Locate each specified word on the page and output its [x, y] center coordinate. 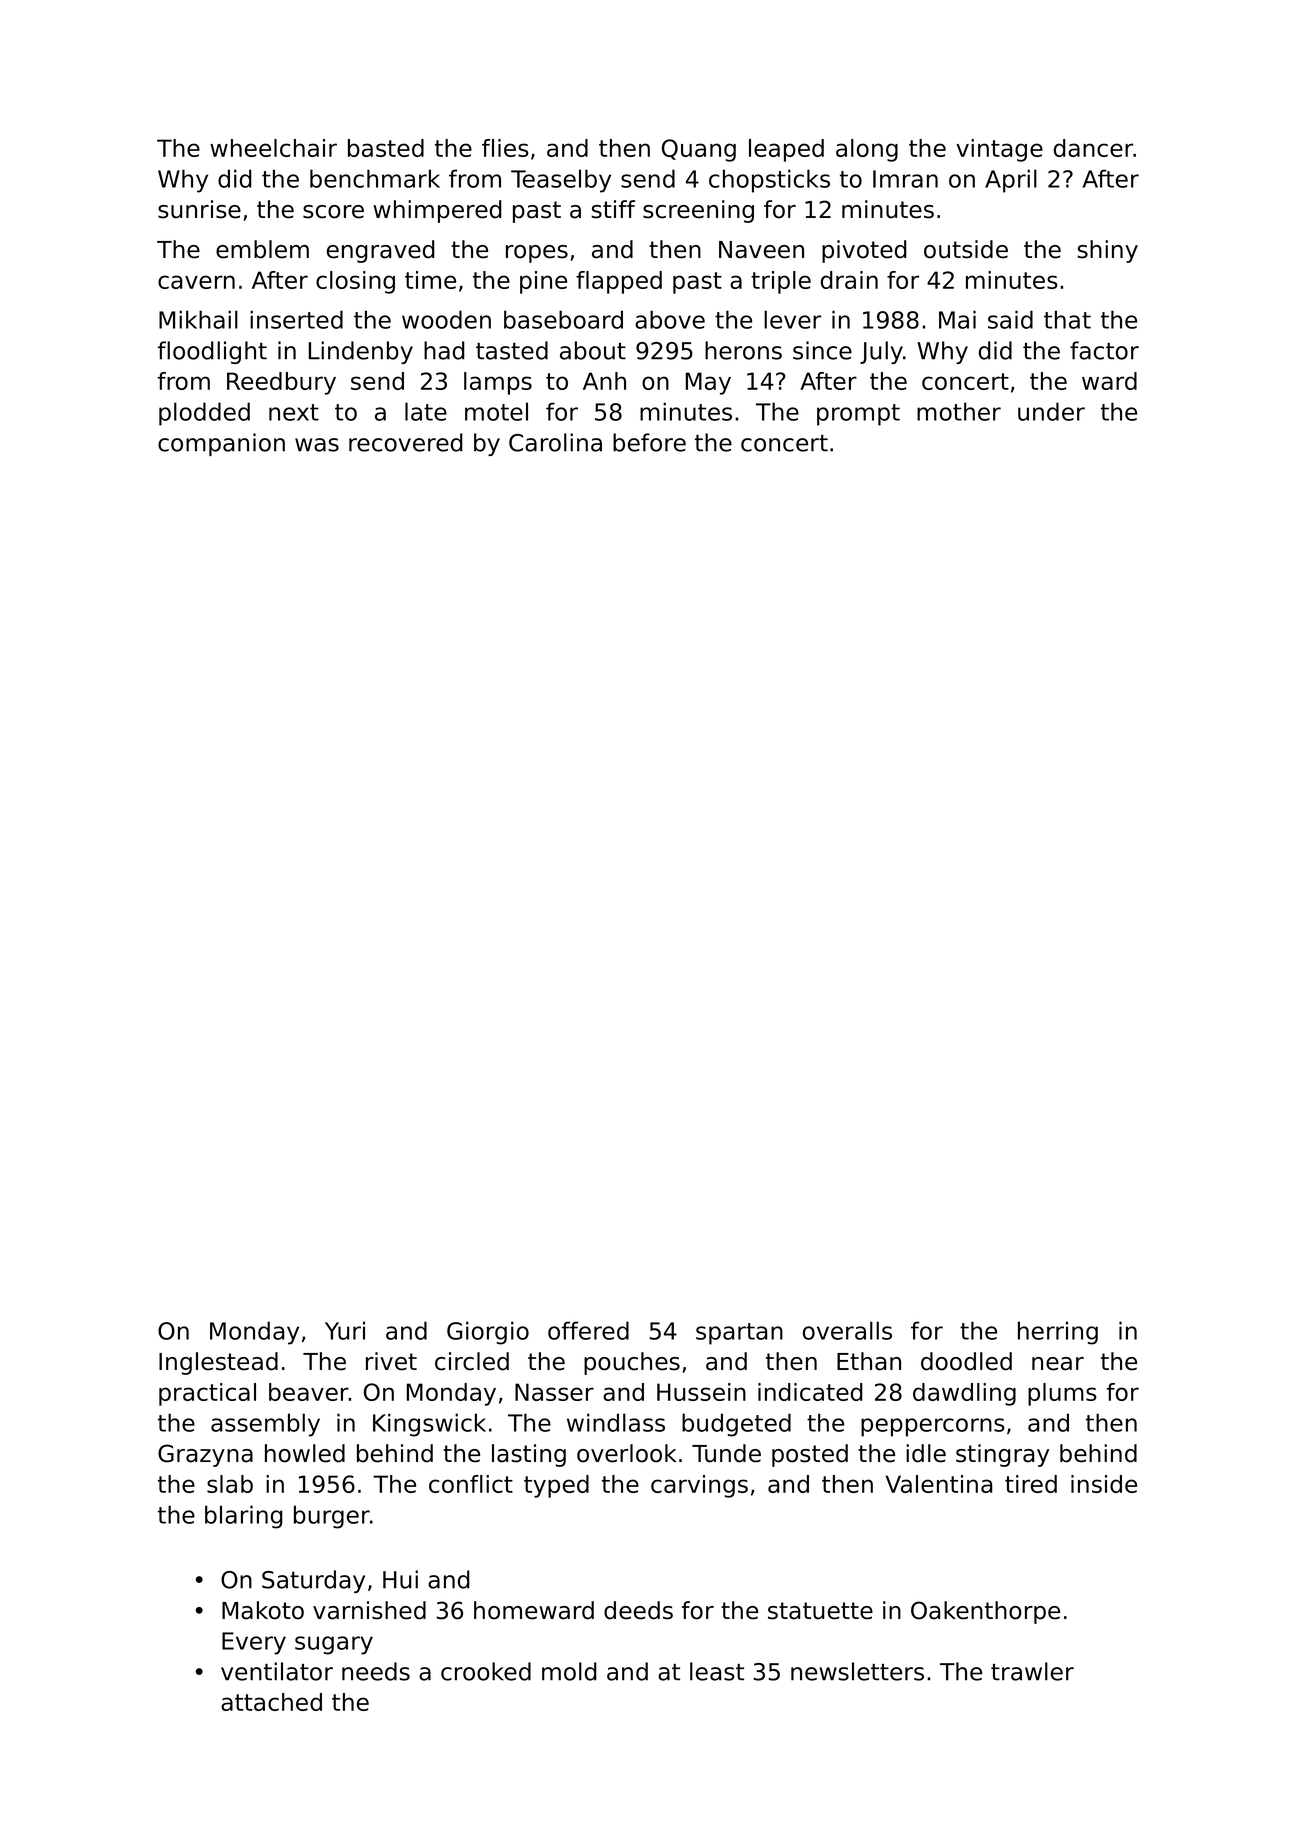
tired [1031, 1484]
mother [959, 411]
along [867, 150]
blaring [243, 1517]
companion [221, 444]
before [649, 442]
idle [926, 1453]
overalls [847, 1330]
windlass [616, 1422]
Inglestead [218, 1363]
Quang [699, 150]
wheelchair [273, 148]
